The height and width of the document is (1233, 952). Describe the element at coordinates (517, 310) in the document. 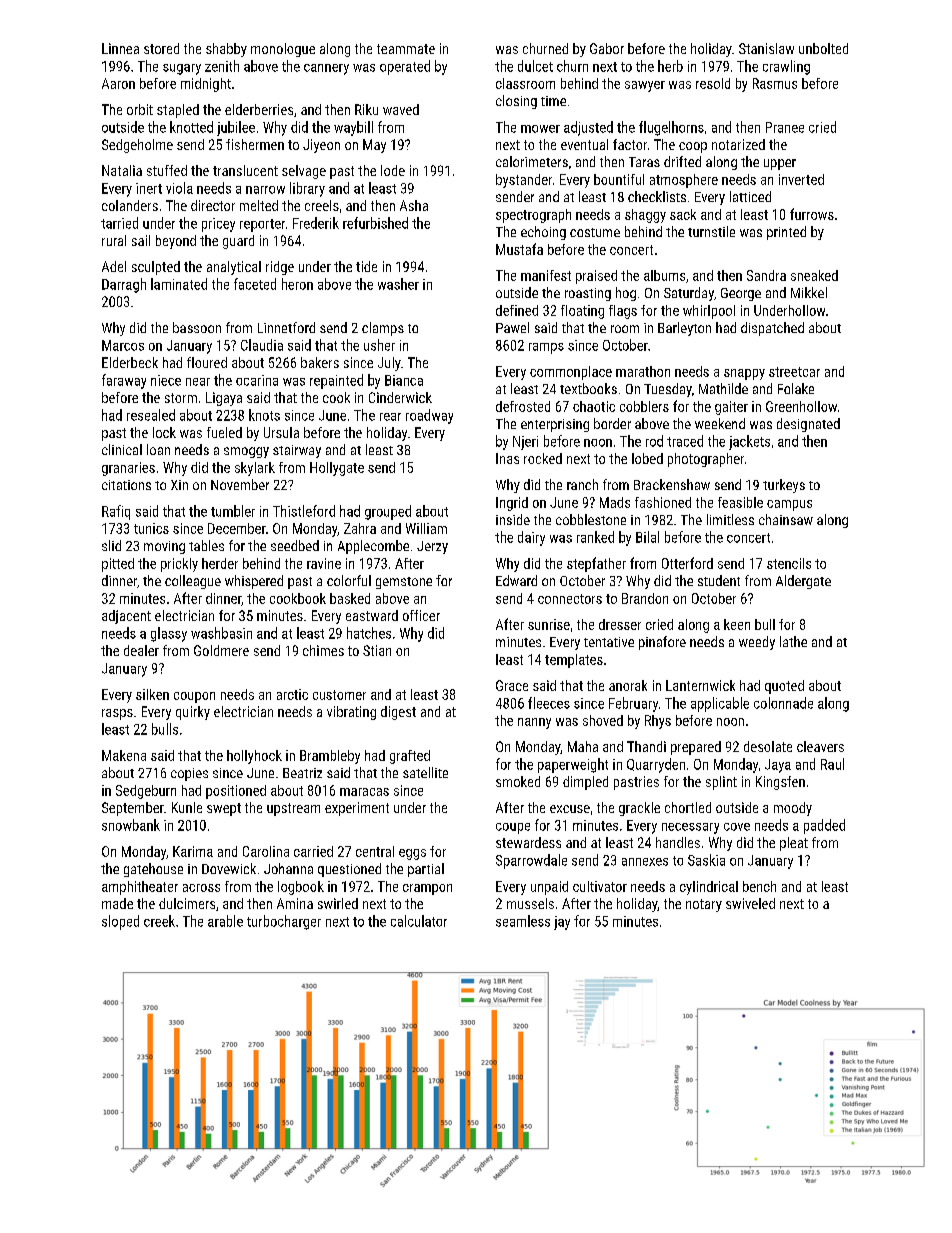

I see `defined` at that location.
